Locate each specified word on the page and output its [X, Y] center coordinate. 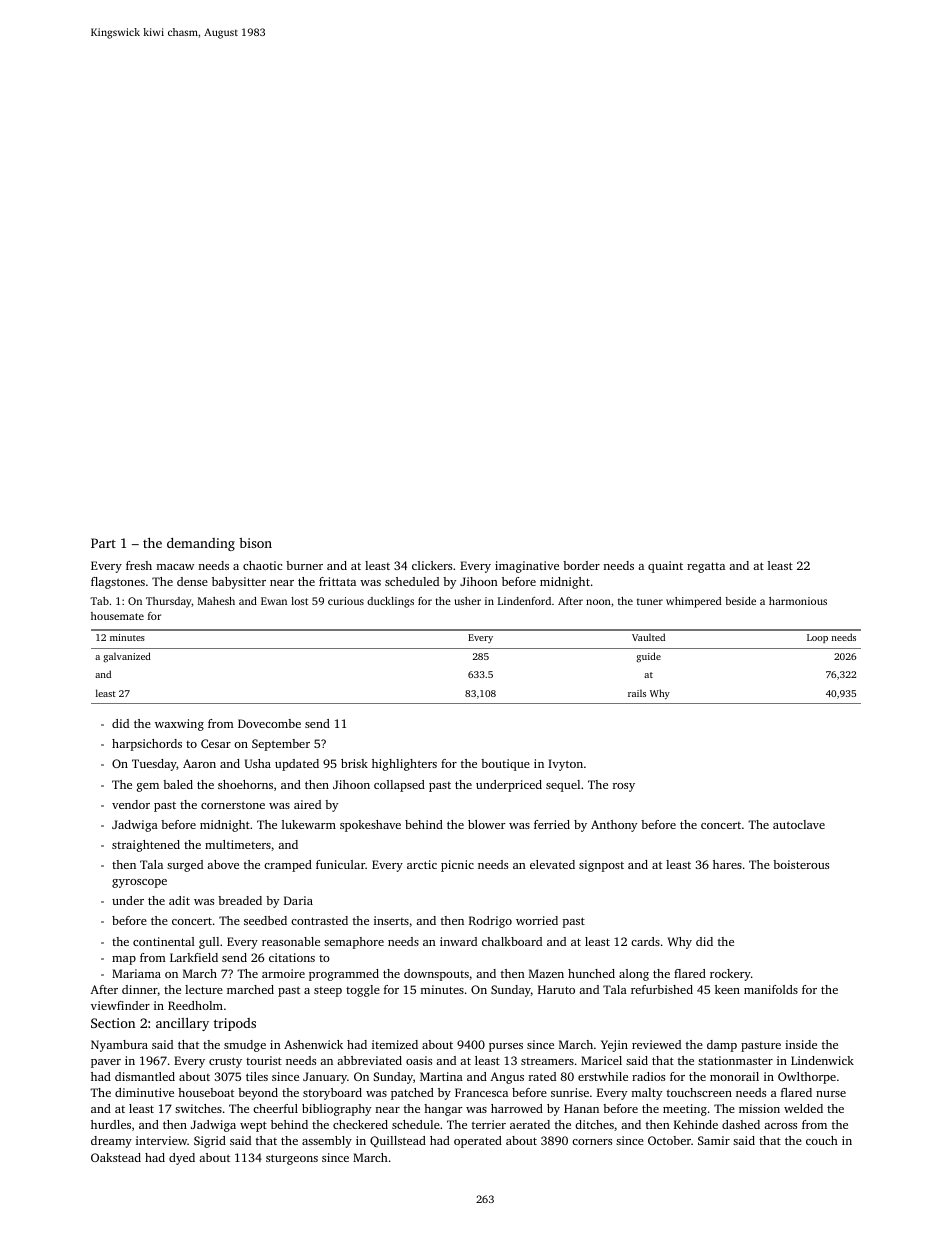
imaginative [527, 567]
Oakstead [116, 1157]
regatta [706, 567]
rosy [624, 787]
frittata [337, 581]
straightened [146, 846]
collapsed [399, 786]
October [669, 1140]
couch [822, 1140]
